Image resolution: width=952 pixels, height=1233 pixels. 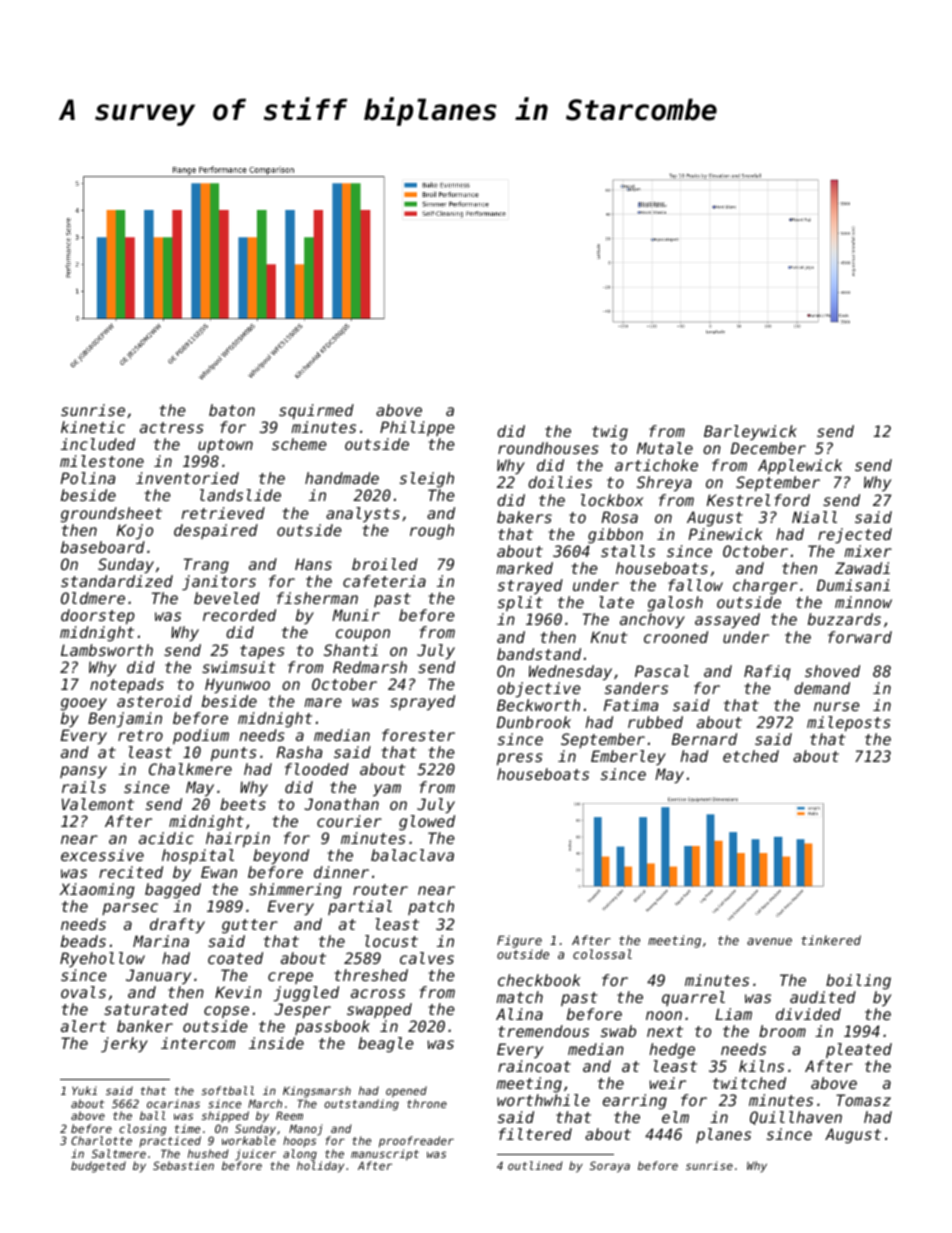 What do you see at coordinates (863, 1100) in the page?
I see `Tomasz` at bounding box center [863, 1100].
